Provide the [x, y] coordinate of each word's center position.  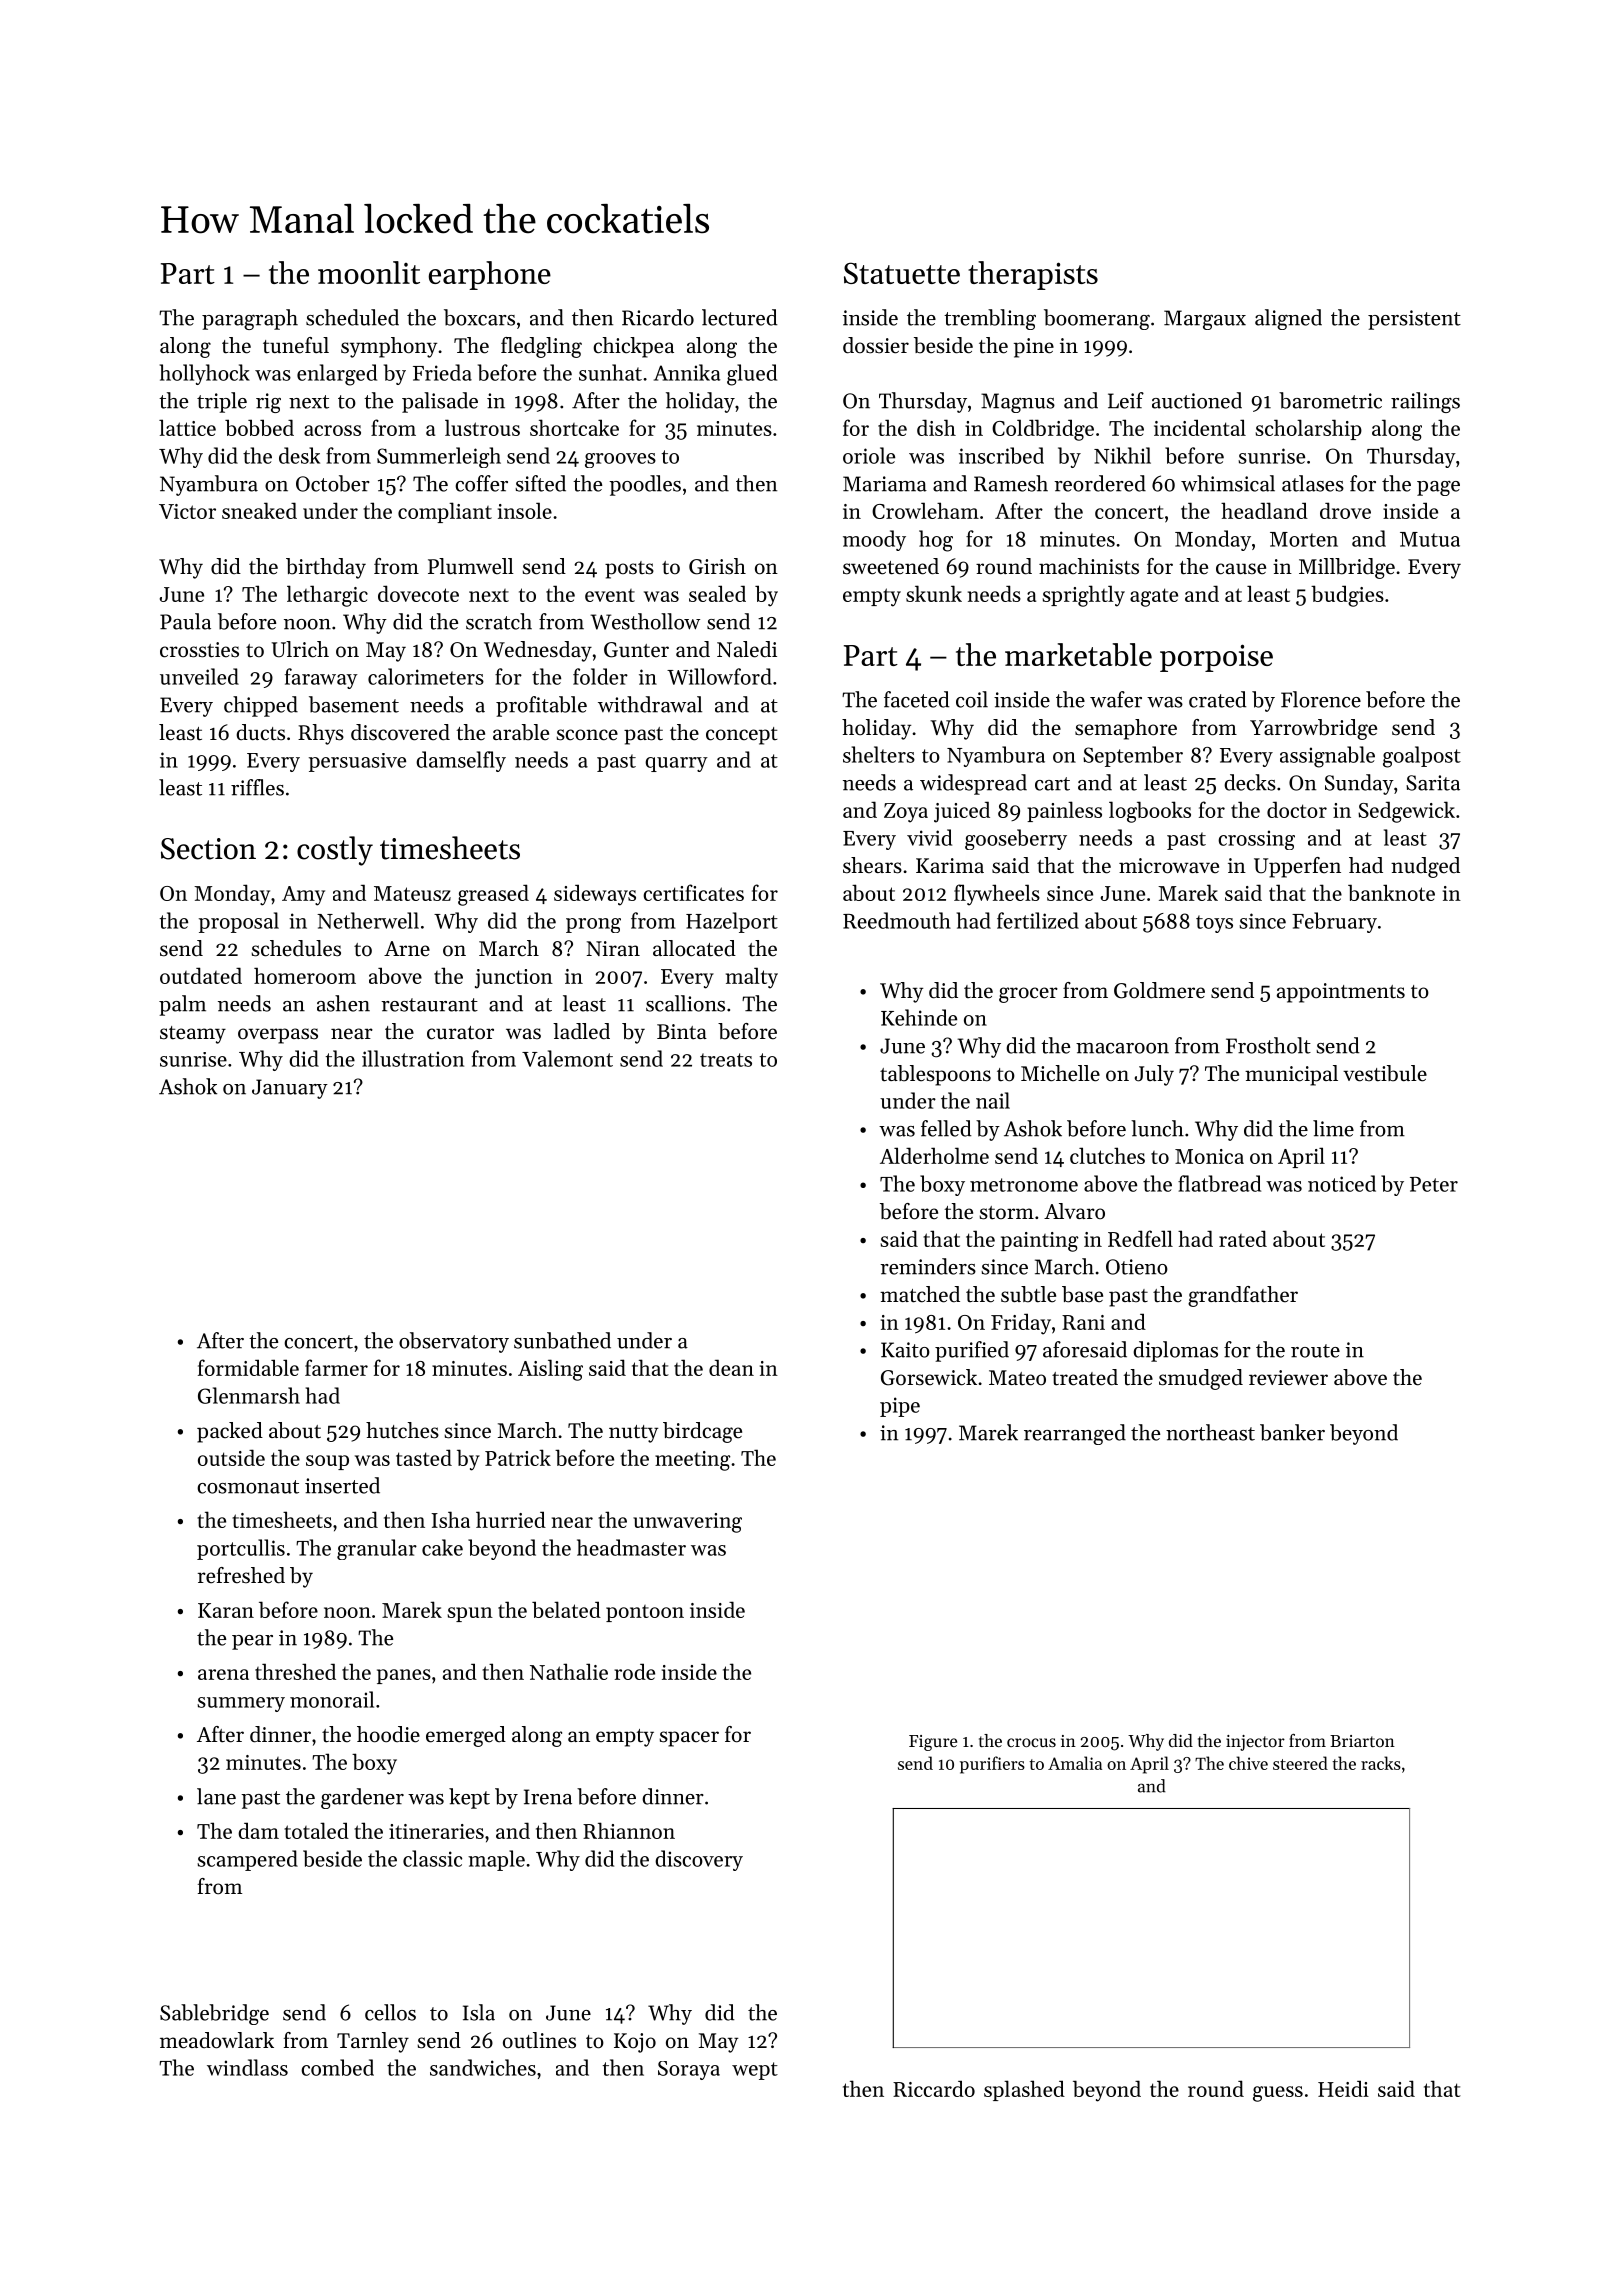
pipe [900, 1407]
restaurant [429, 1005]
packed [230, 1432]
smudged [1201, 1379]
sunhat [610, 372]
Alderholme [934, 1155]
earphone [490, 275]
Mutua [1430, 539]
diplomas [1175, 1351]
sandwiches [483, 2067]
